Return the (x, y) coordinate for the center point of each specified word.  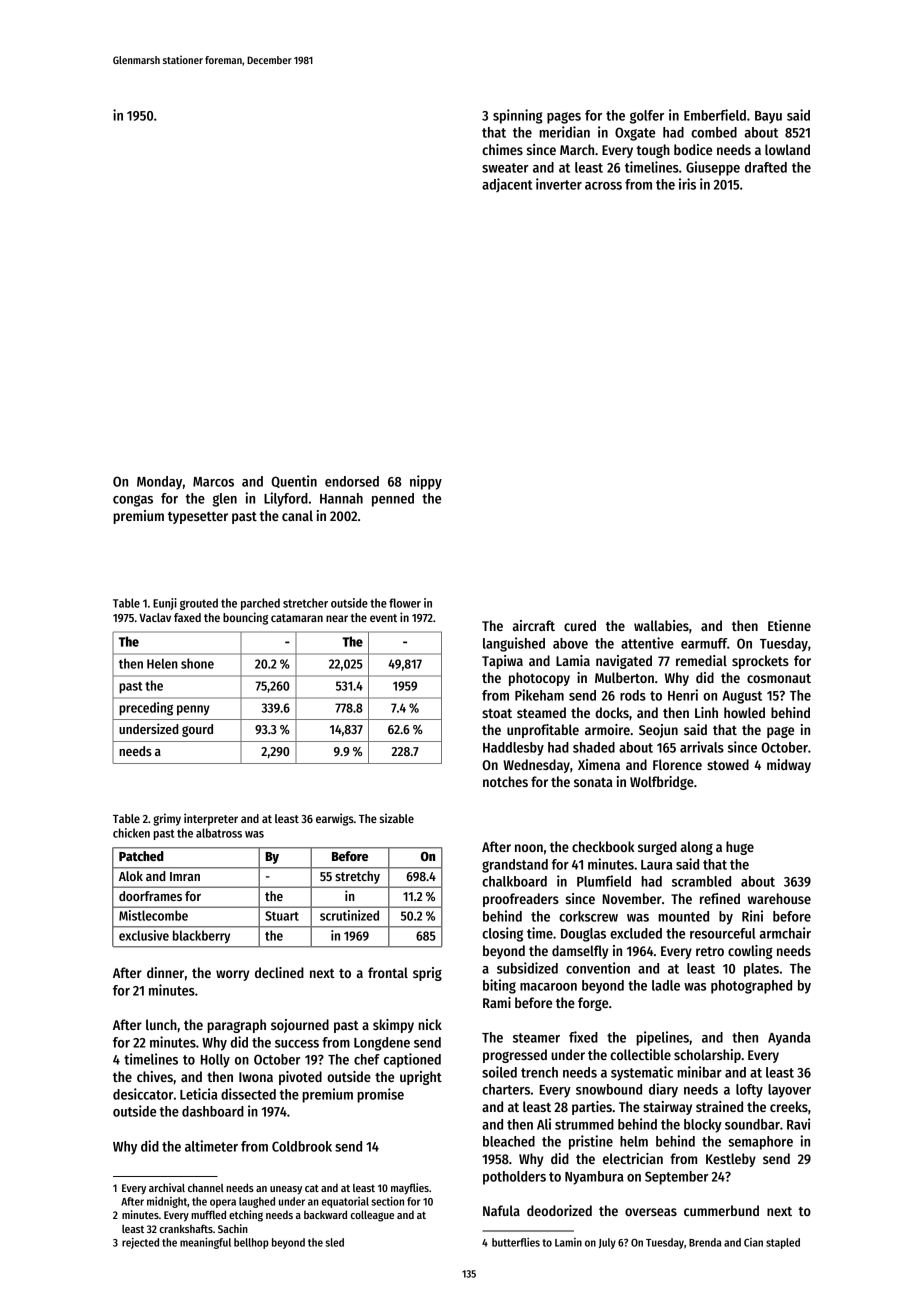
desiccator (143, 1094)
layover (789, 1091)
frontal (388, 972)
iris (687, 184)
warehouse (779, 898)
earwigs (335, 819)
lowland (787, 149)
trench (539, 1072)
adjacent (507, 185)
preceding (146, 709)
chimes (502, 149)
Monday (159, 483)
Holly (215, 1061)
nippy (426, 482)
